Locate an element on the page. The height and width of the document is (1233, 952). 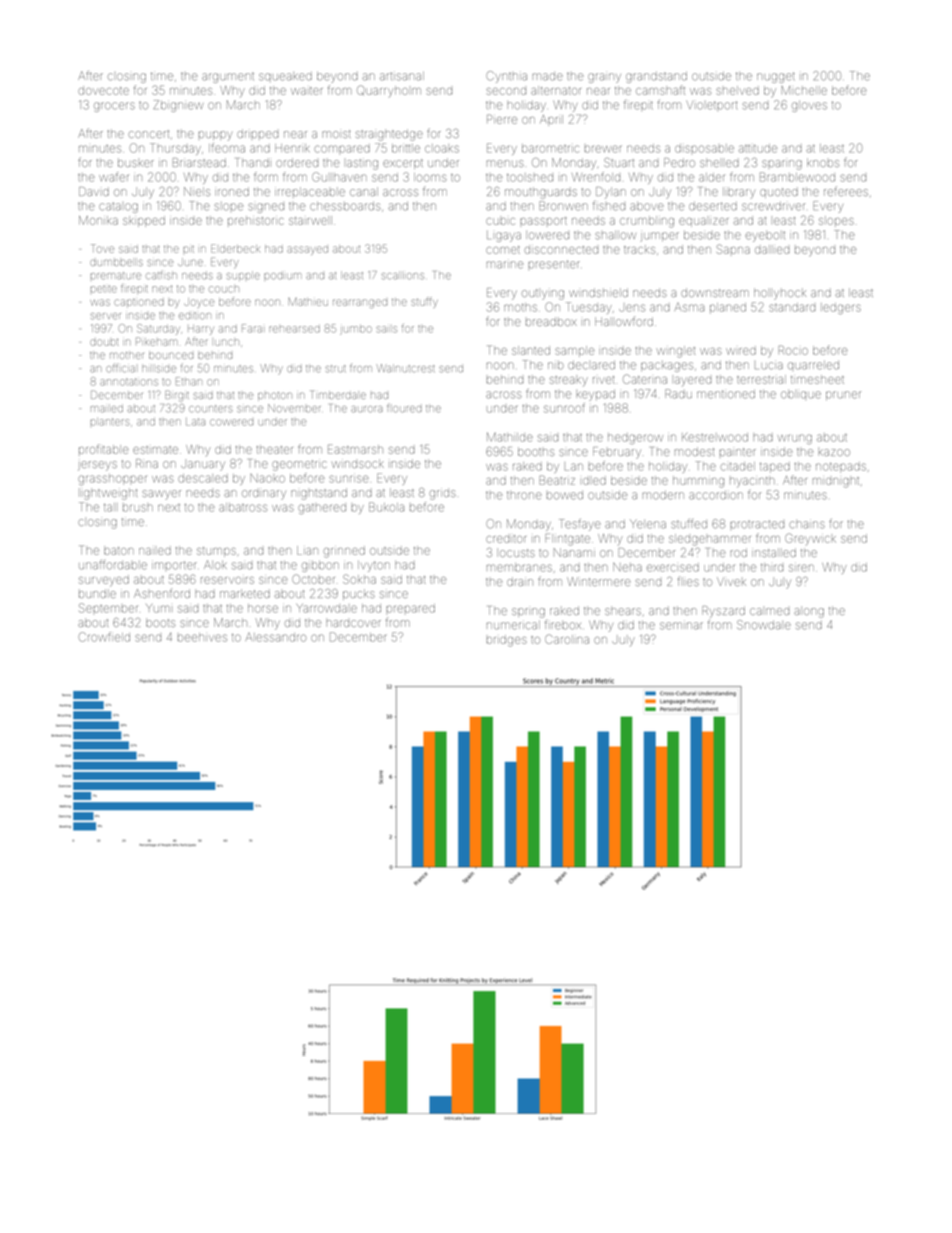
hedgerow is located at coordinates (635, 438).
